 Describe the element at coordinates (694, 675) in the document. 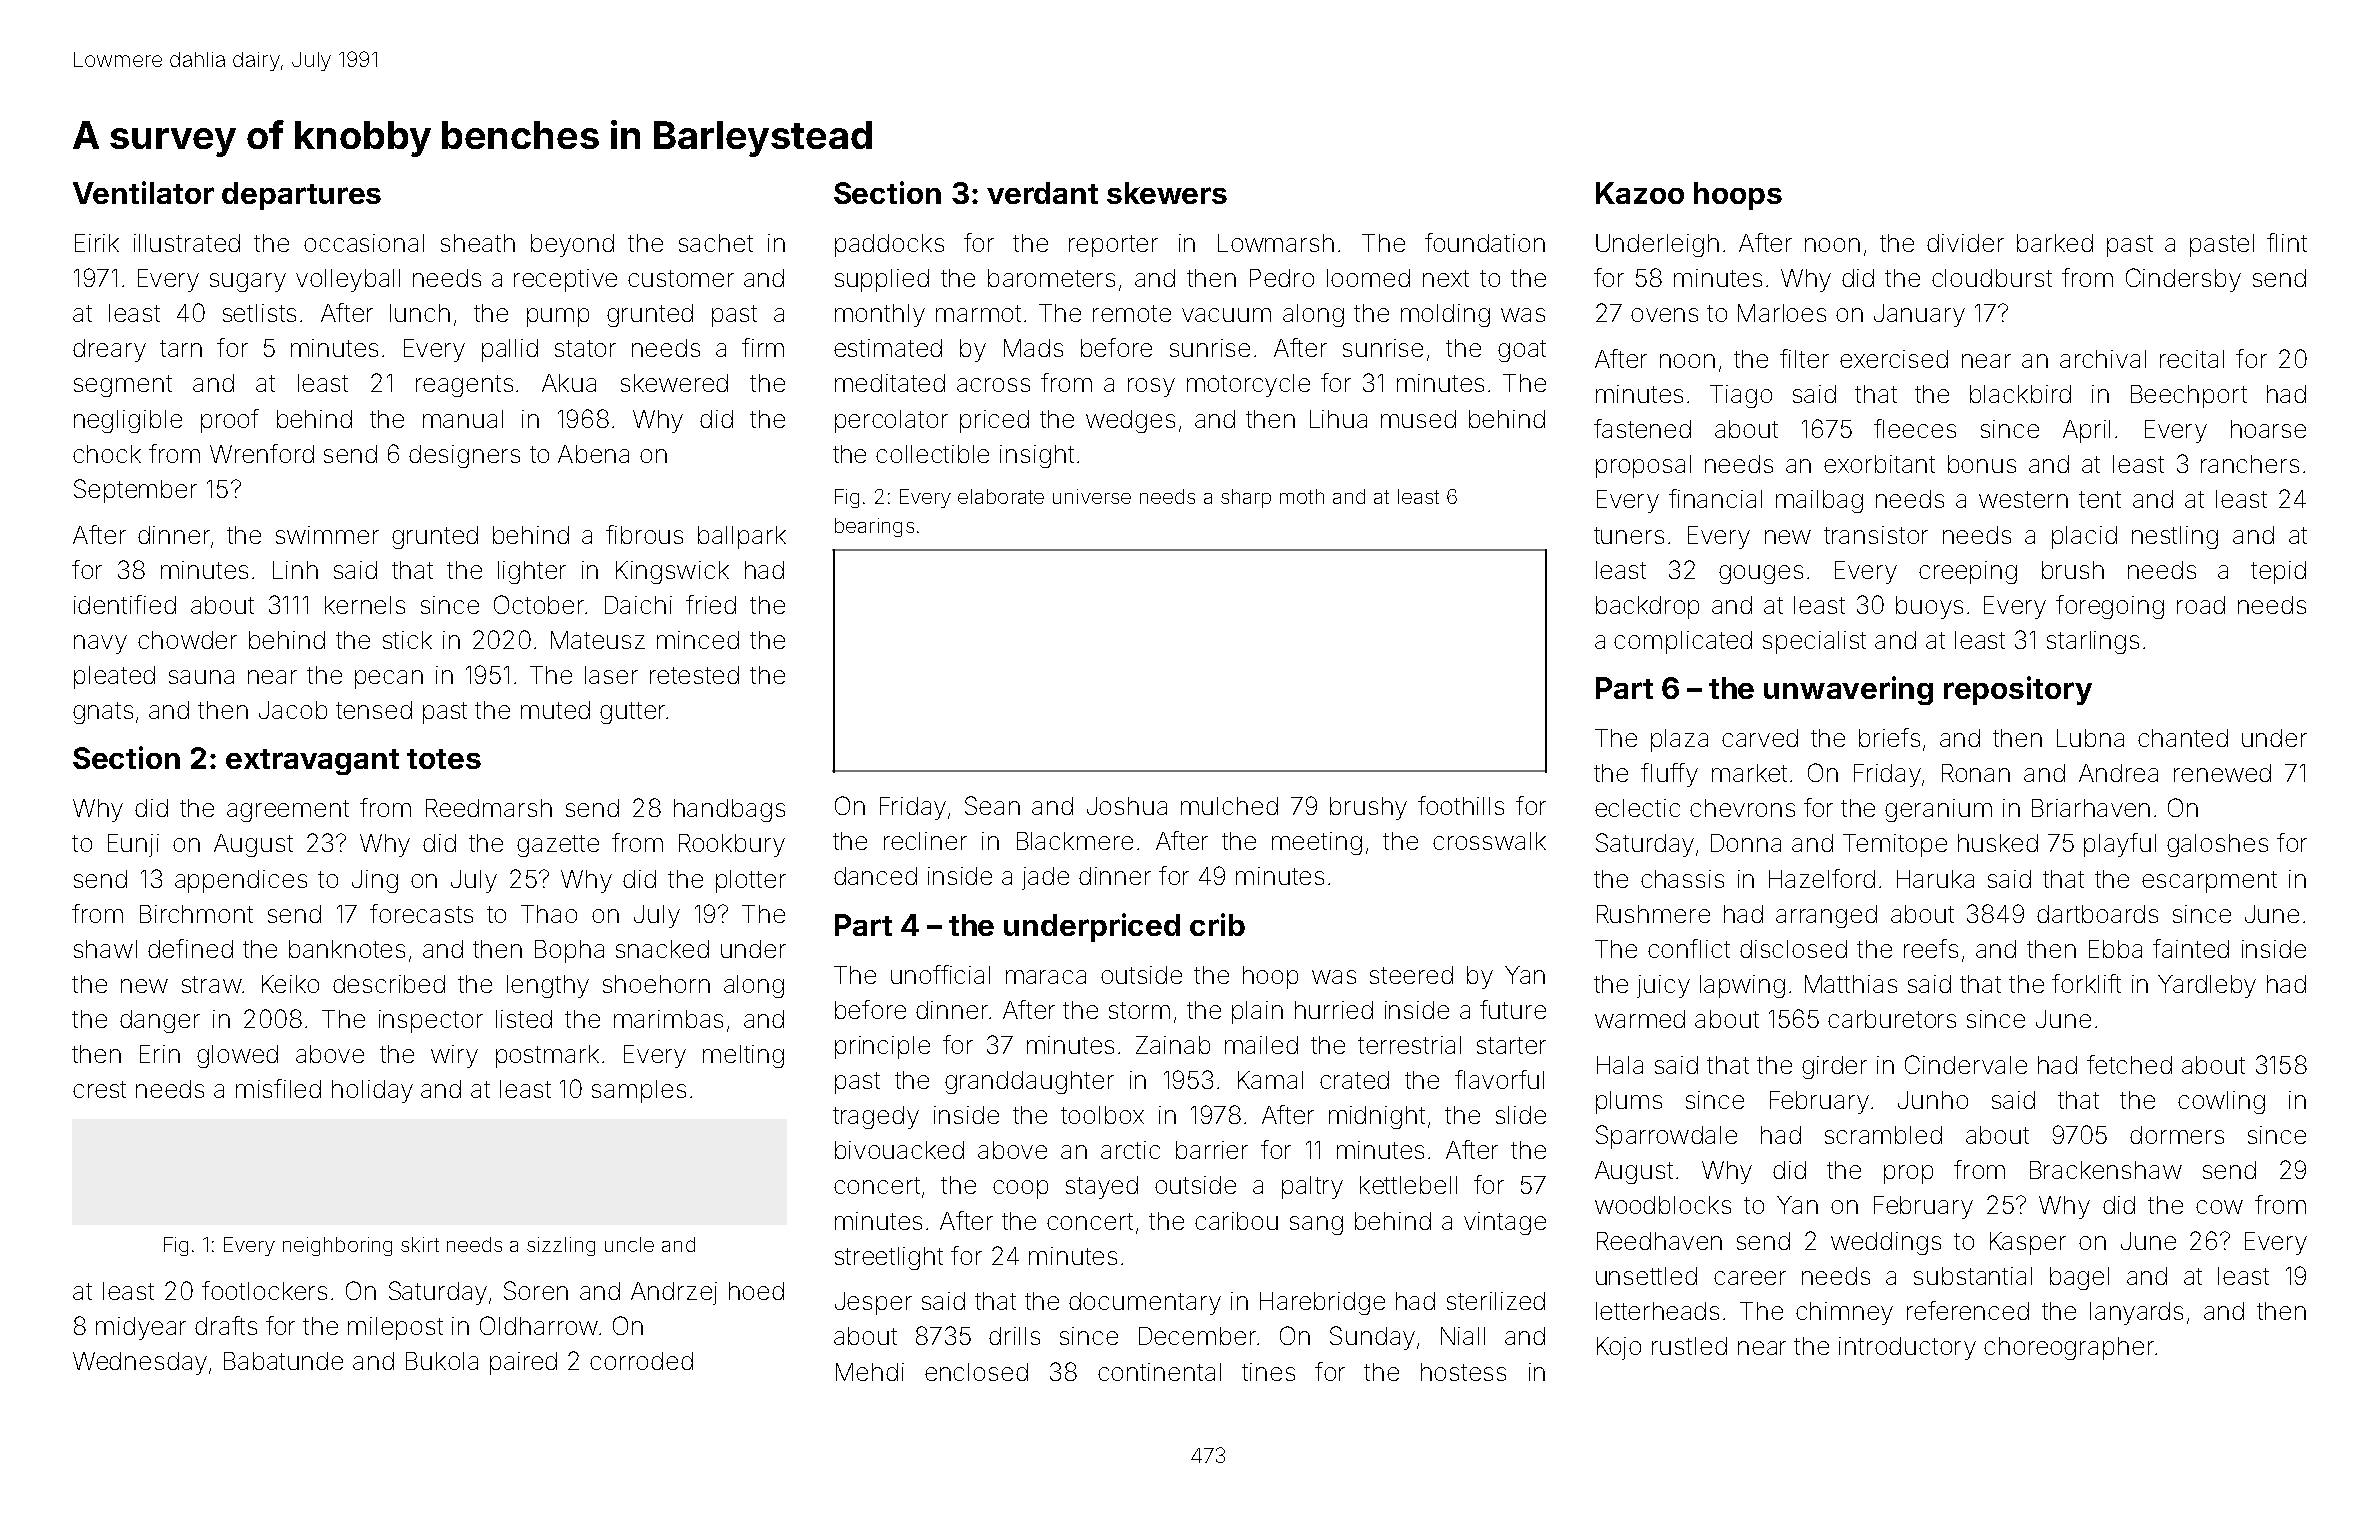

I see `retested` at that location.
